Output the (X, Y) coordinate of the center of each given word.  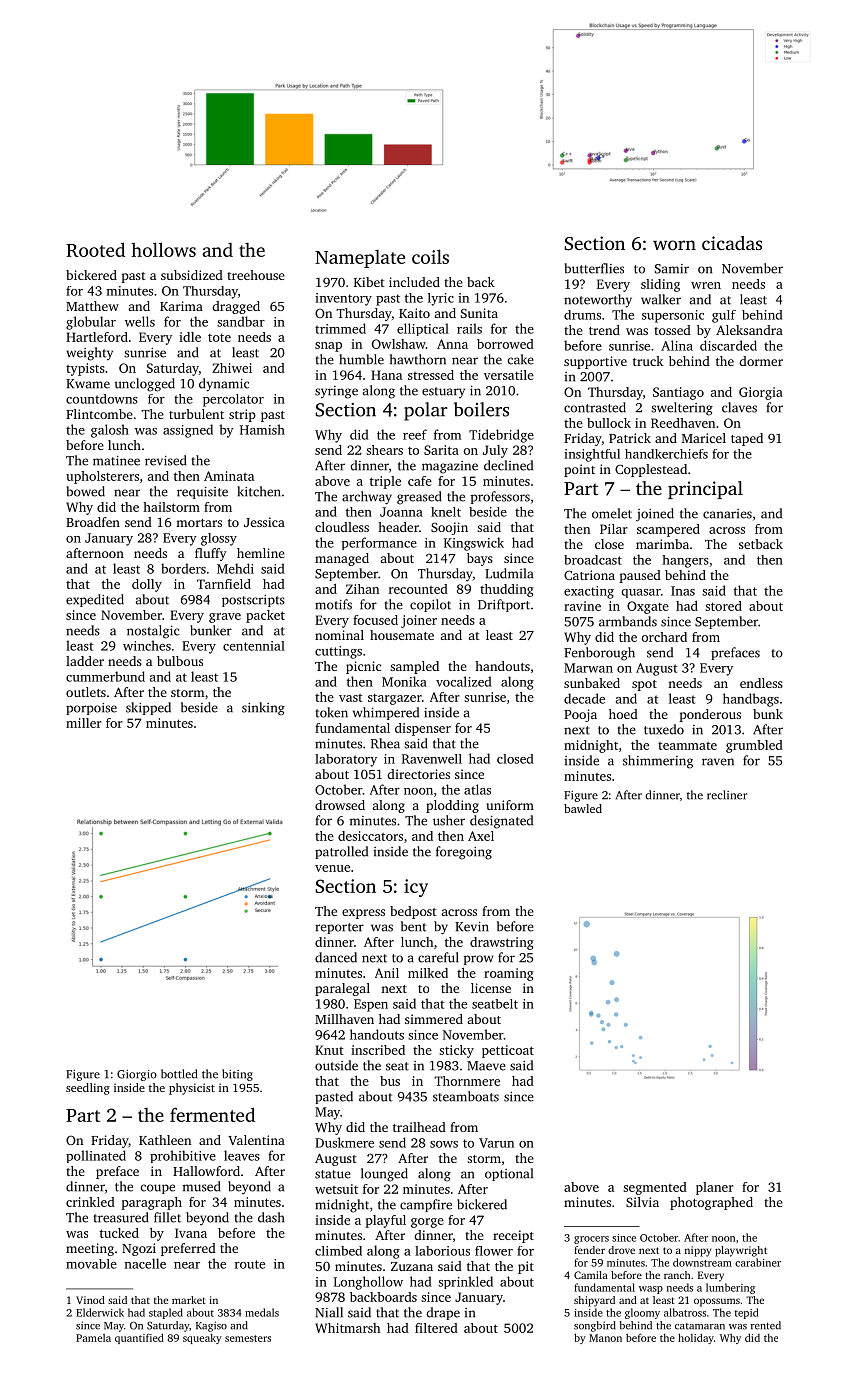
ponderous (710, 715)
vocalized (464, 681)
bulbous (180, 661)
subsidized (192, 275)
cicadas (732, 243)
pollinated (96, 1156)
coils (430, 256)
